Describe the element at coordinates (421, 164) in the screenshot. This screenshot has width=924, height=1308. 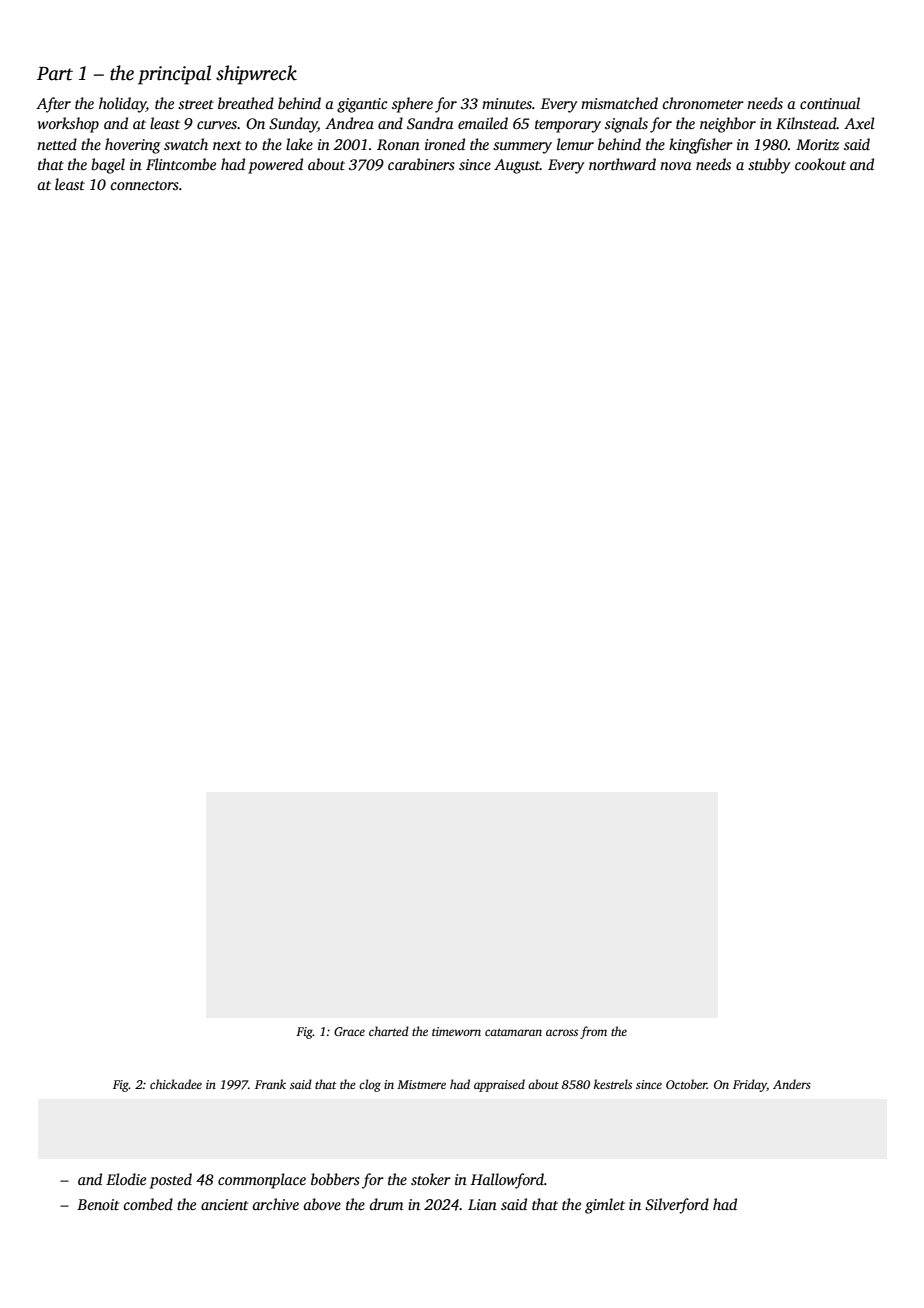
I see `carabiners` at that location.
